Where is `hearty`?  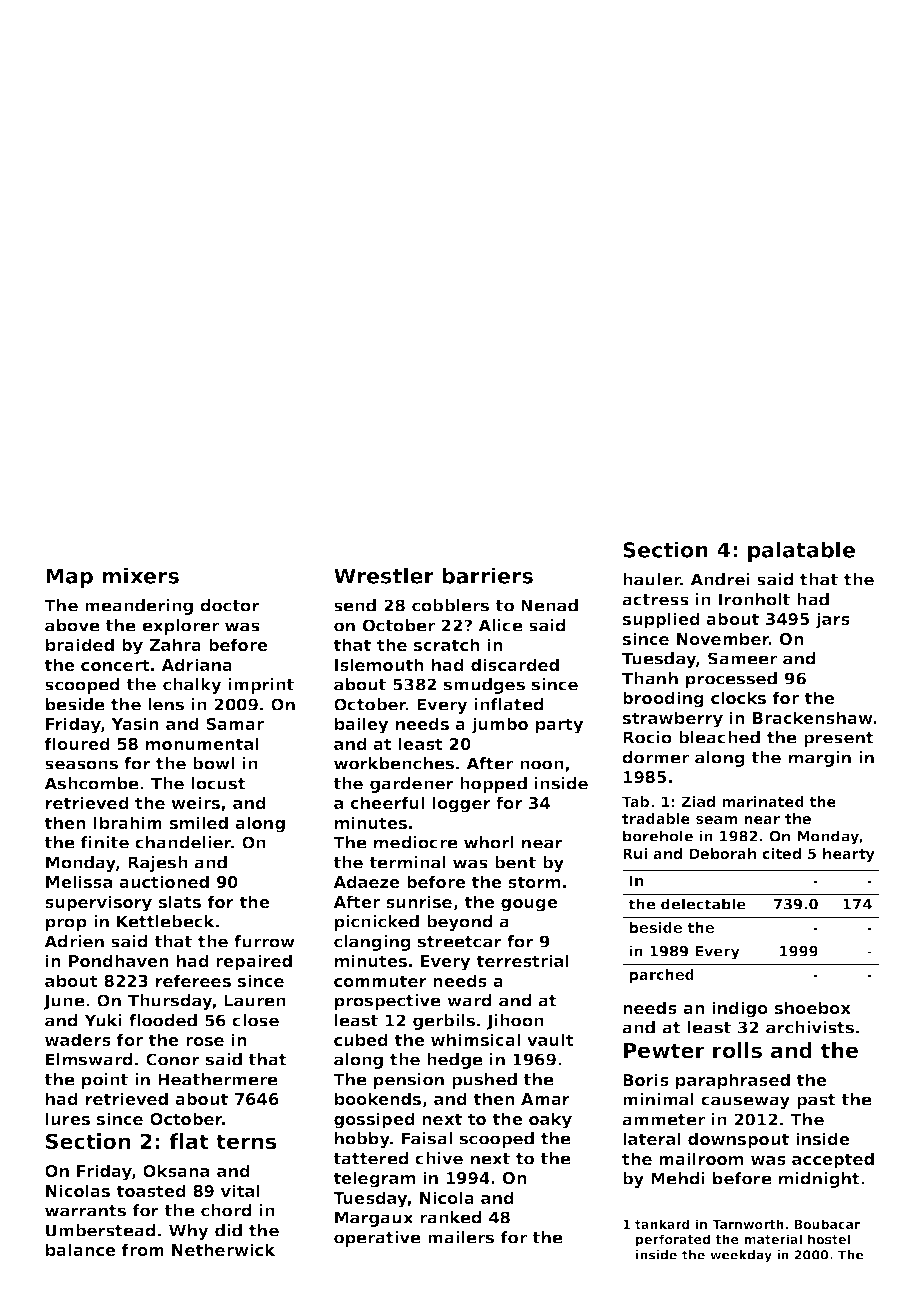 hearty is located at coordinates (849, 855).
